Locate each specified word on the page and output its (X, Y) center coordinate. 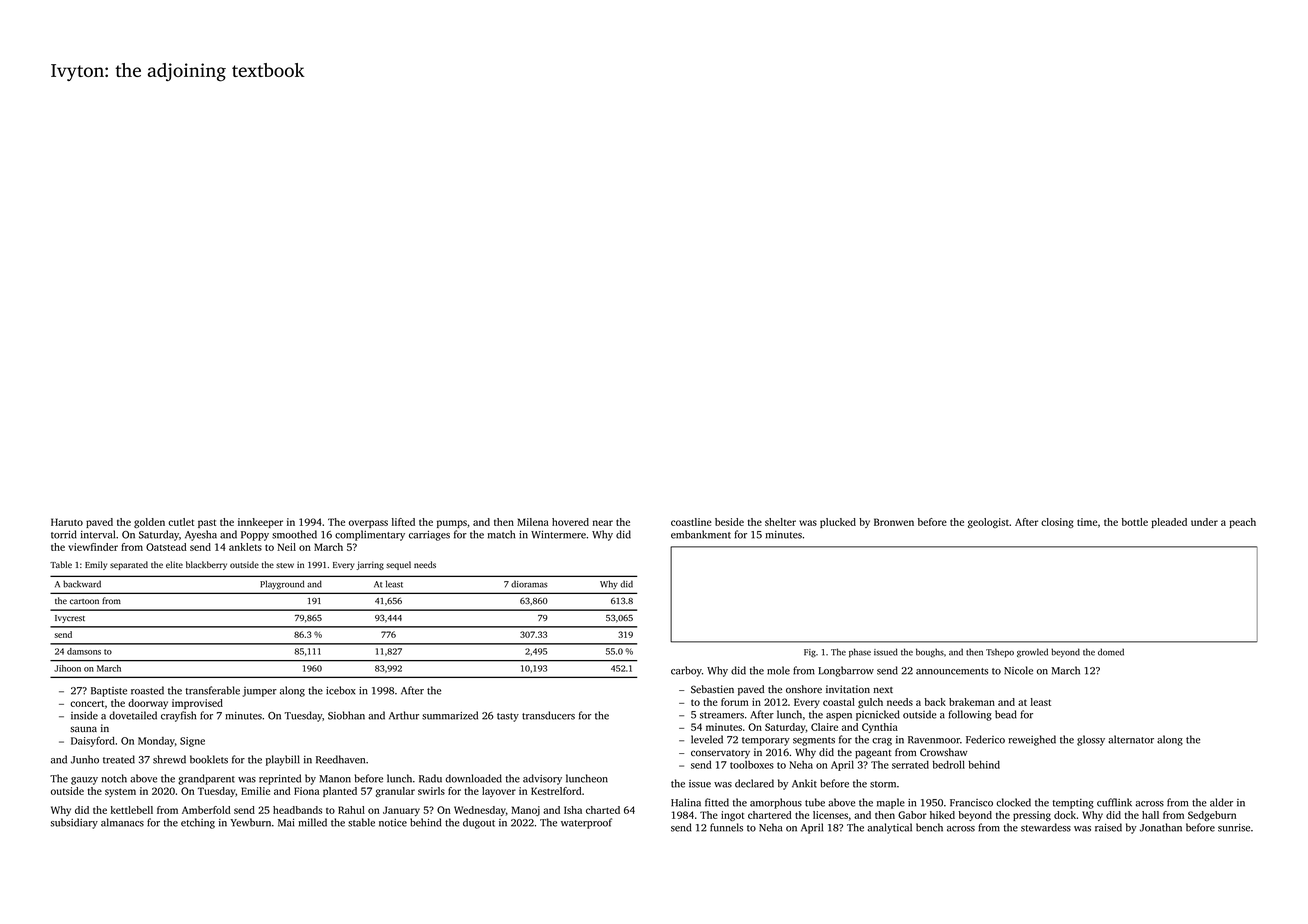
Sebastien (712, 689)
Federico (985, 739)
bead (1006, 714)
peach (1242, 523)
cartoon (84, 601)
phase (860, 652)
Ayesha (201, 535)
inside (84, 715)
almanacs (122, 822)
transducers (548, 715)
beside (729, 522)
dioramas (529, 584)
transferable (212, 690)
